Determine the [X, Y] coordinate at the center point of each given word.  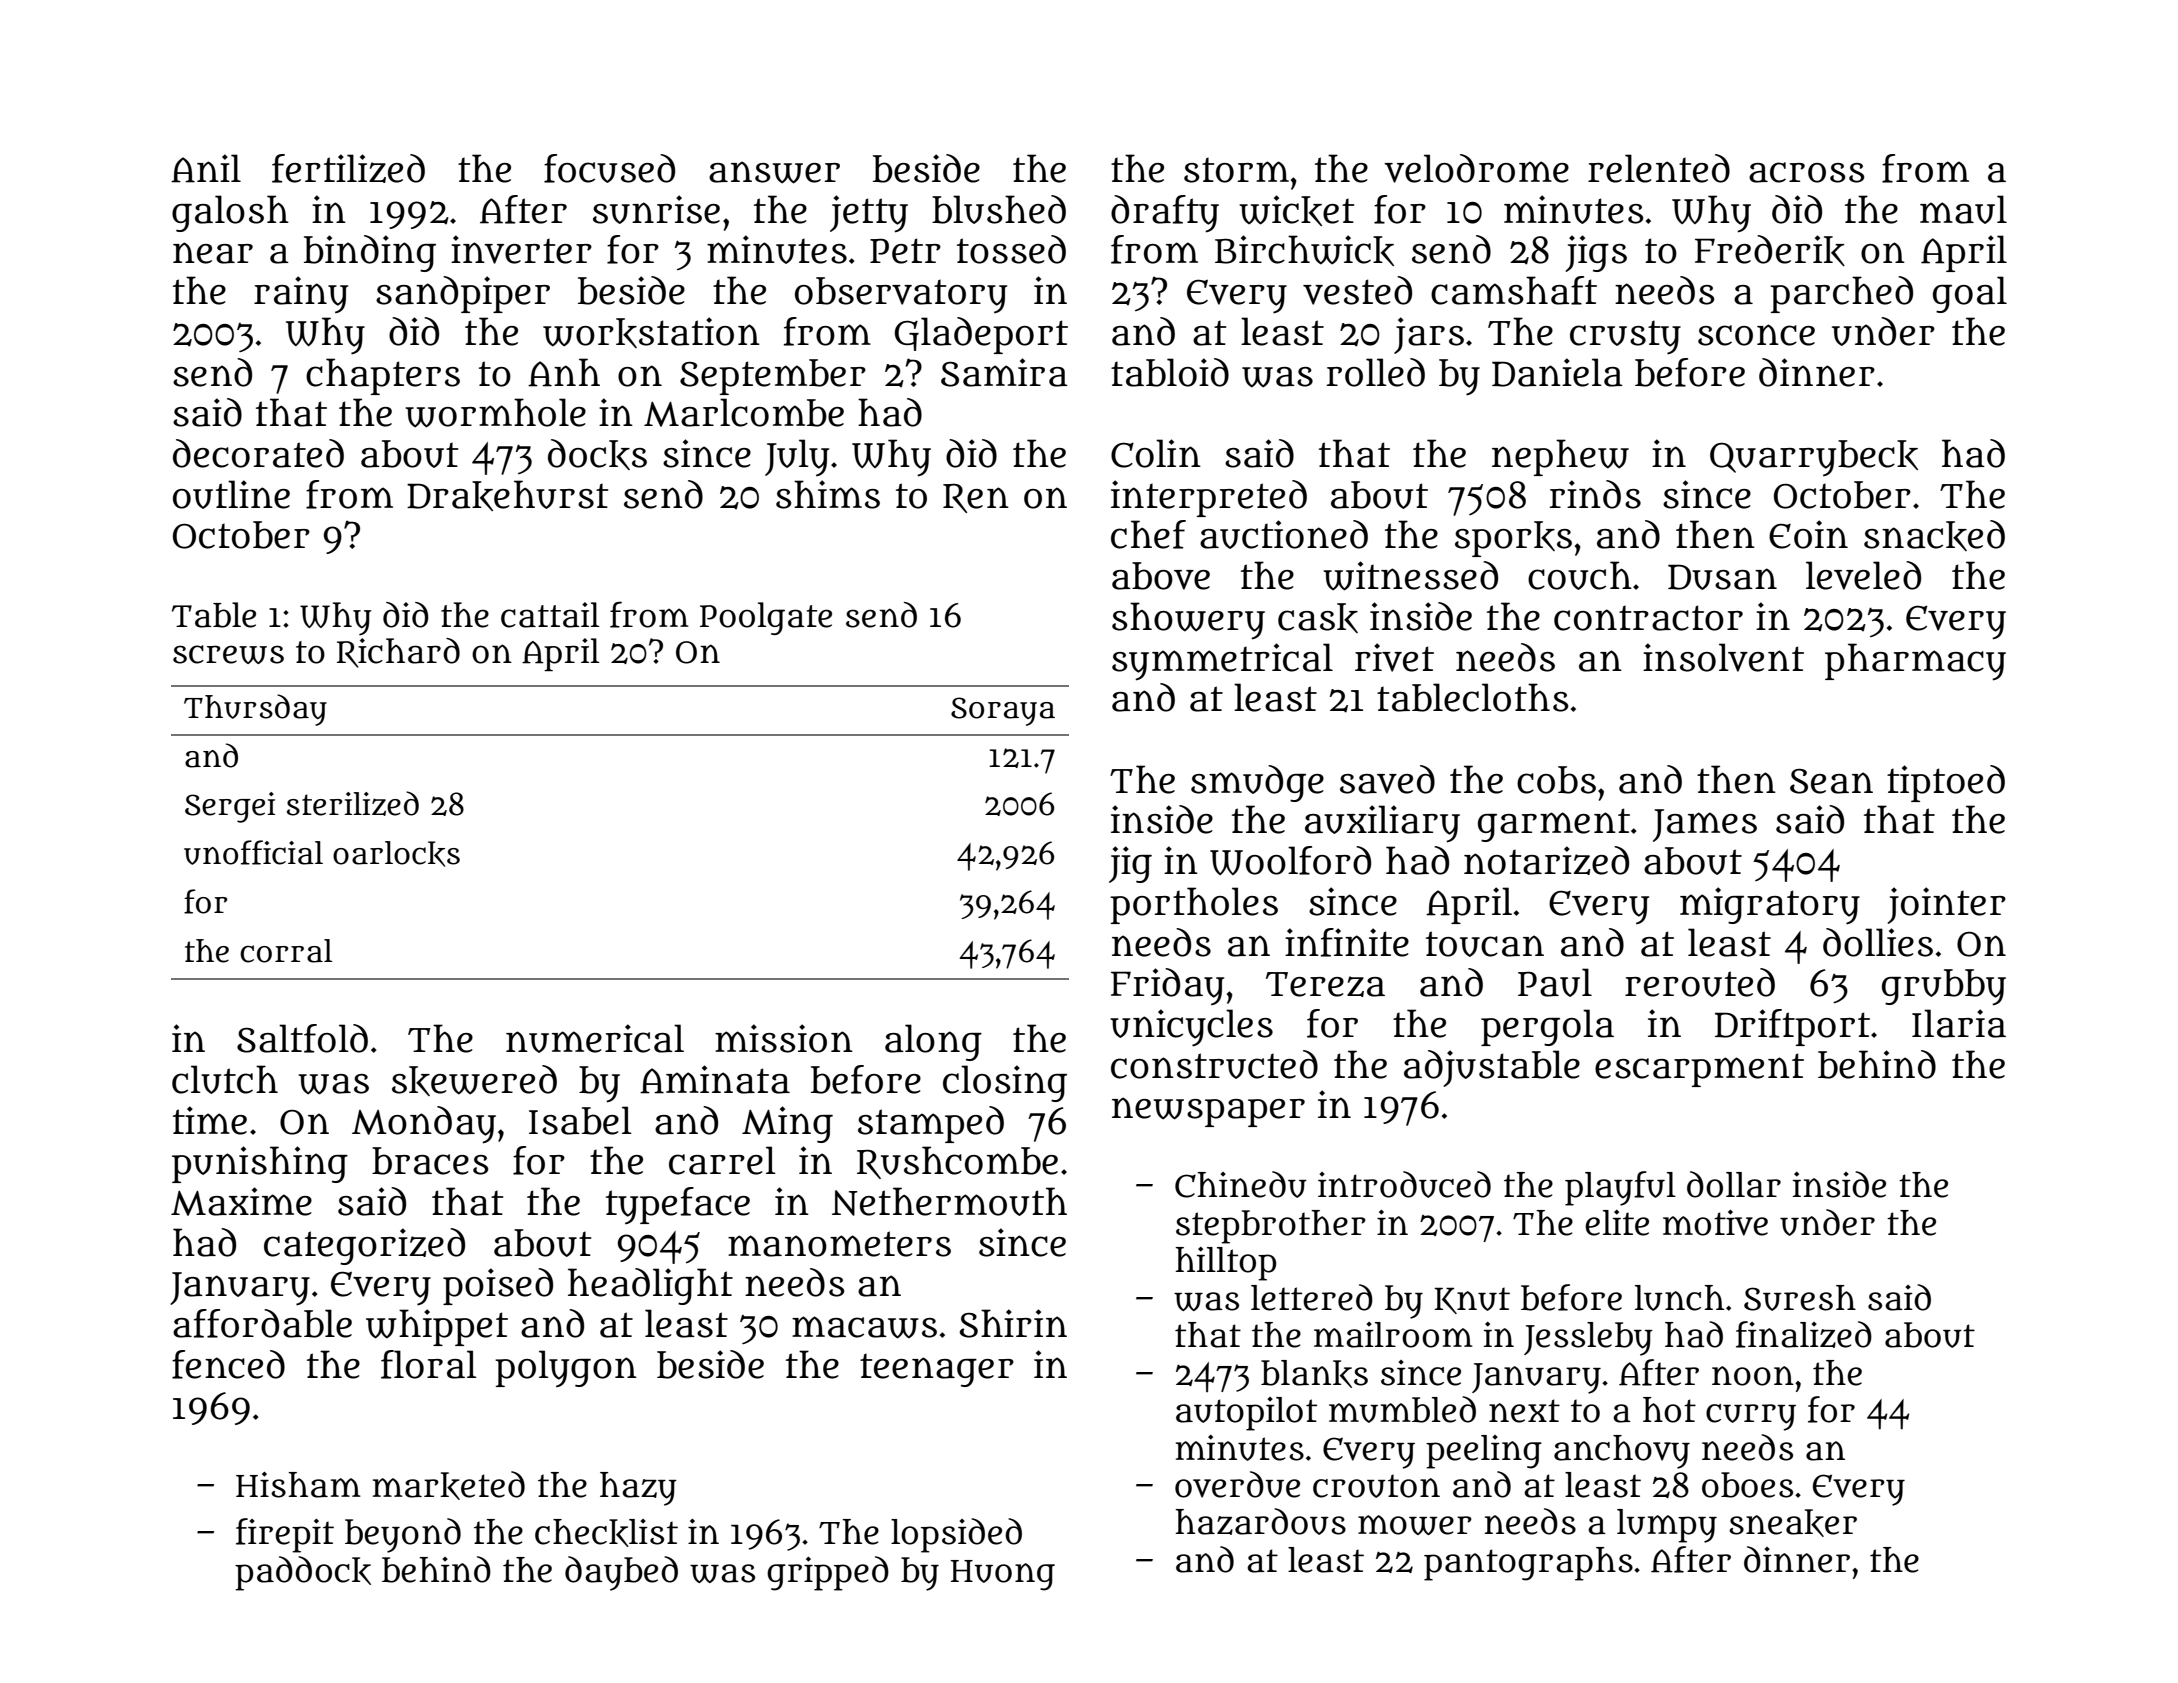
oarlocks [396, 854]
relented [1659, 168]
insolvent [1723, 657]
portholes [1194, 905]
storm [1236, 170]
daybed [621, 1573]
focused [609, 168]
